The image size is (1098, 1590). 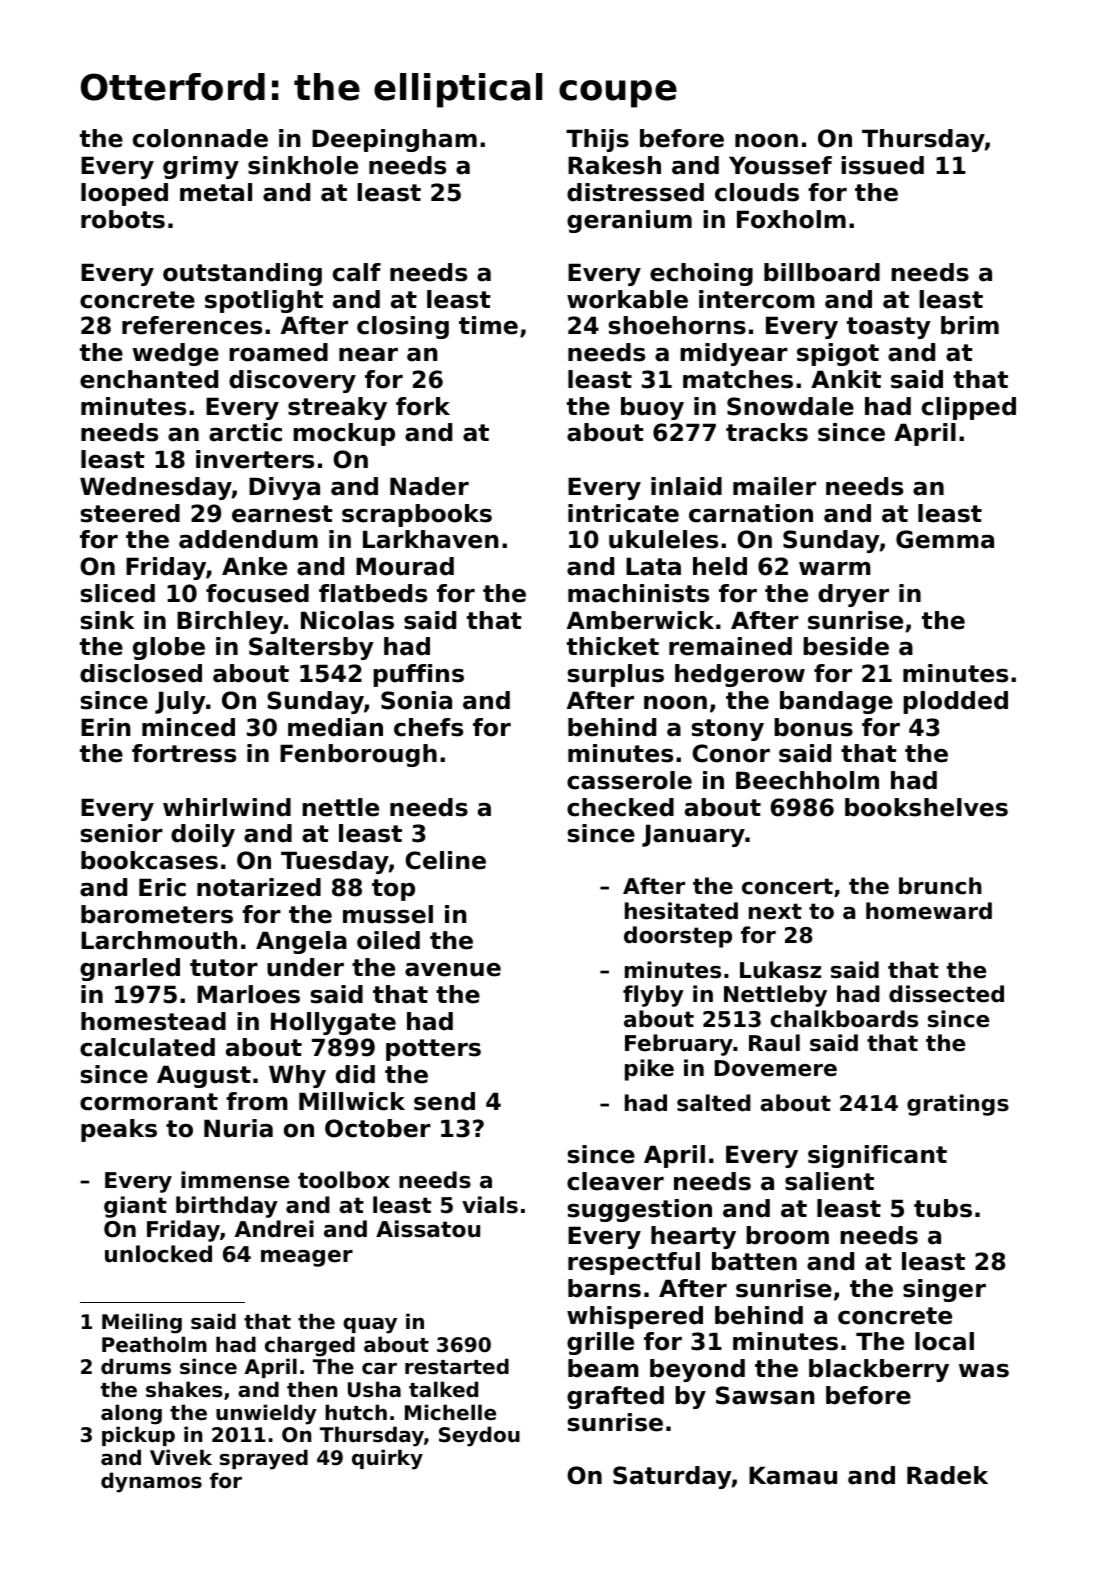 What do you see at coordinates (149, 379) in the image?
I see `enchanted` at bounding box center [149, 379].
